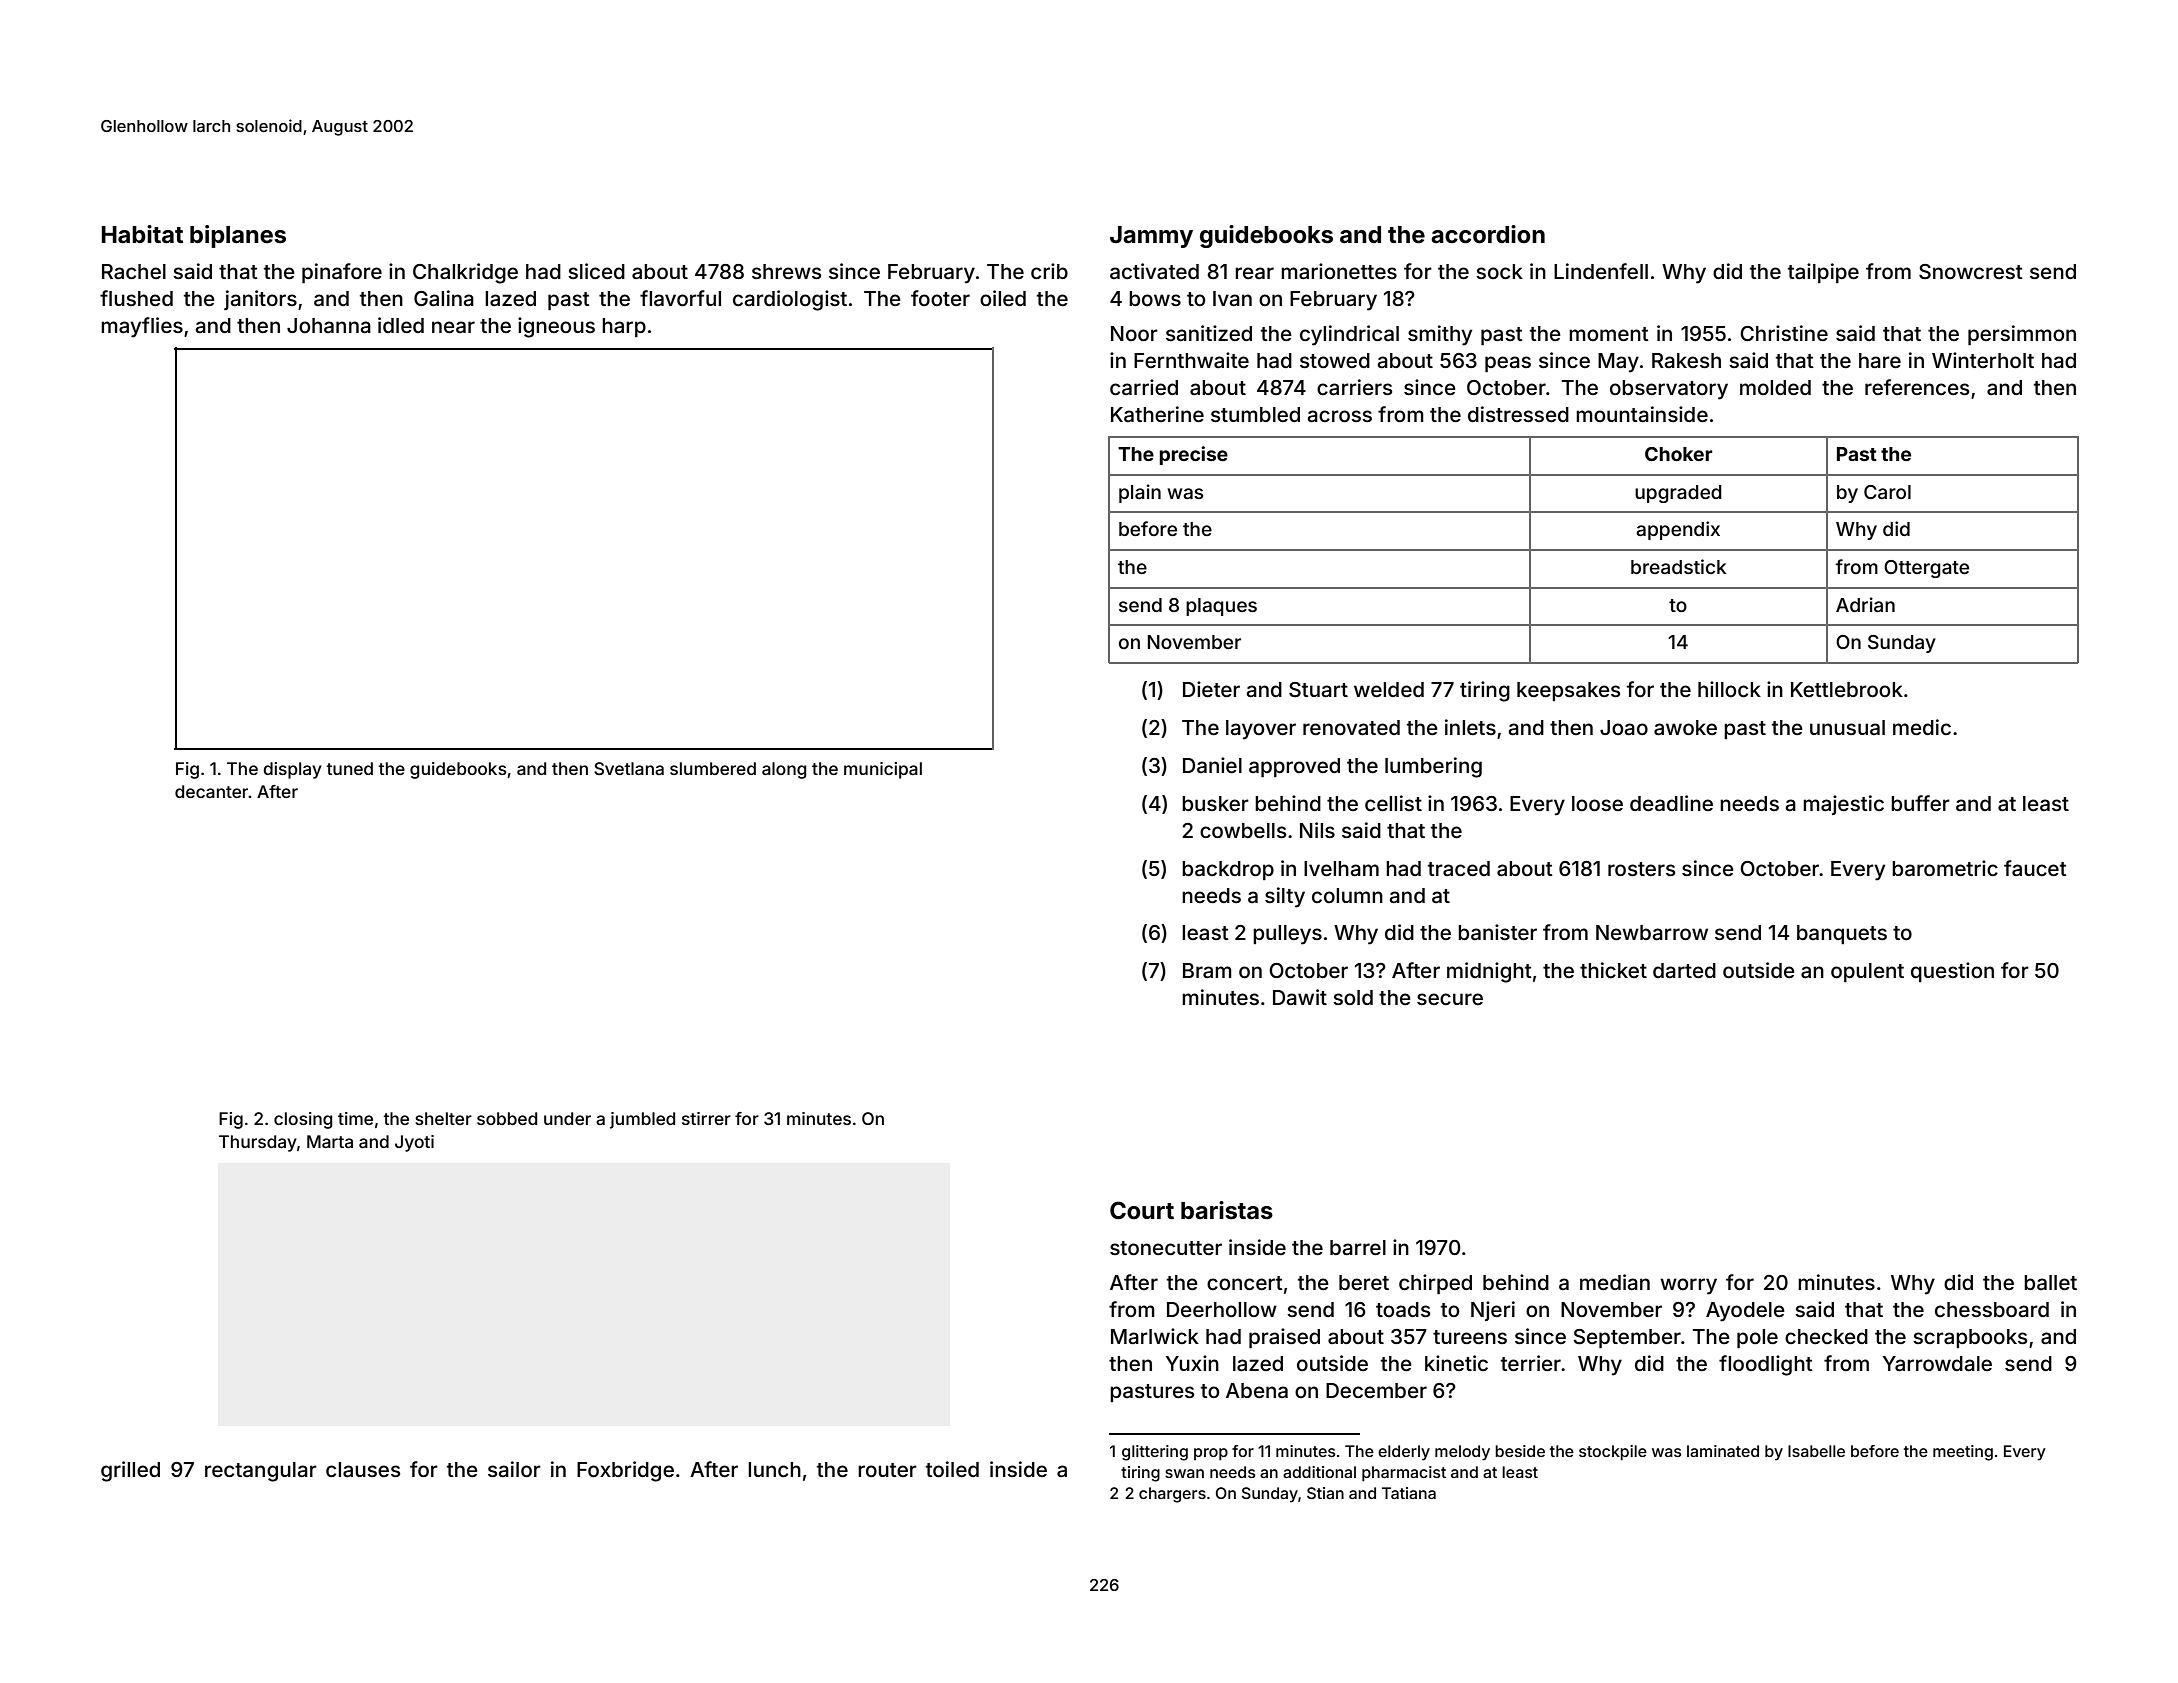  What do you see at coordinates (292, 770) in the document?
I see `display` at bounding box center [292, 770].
